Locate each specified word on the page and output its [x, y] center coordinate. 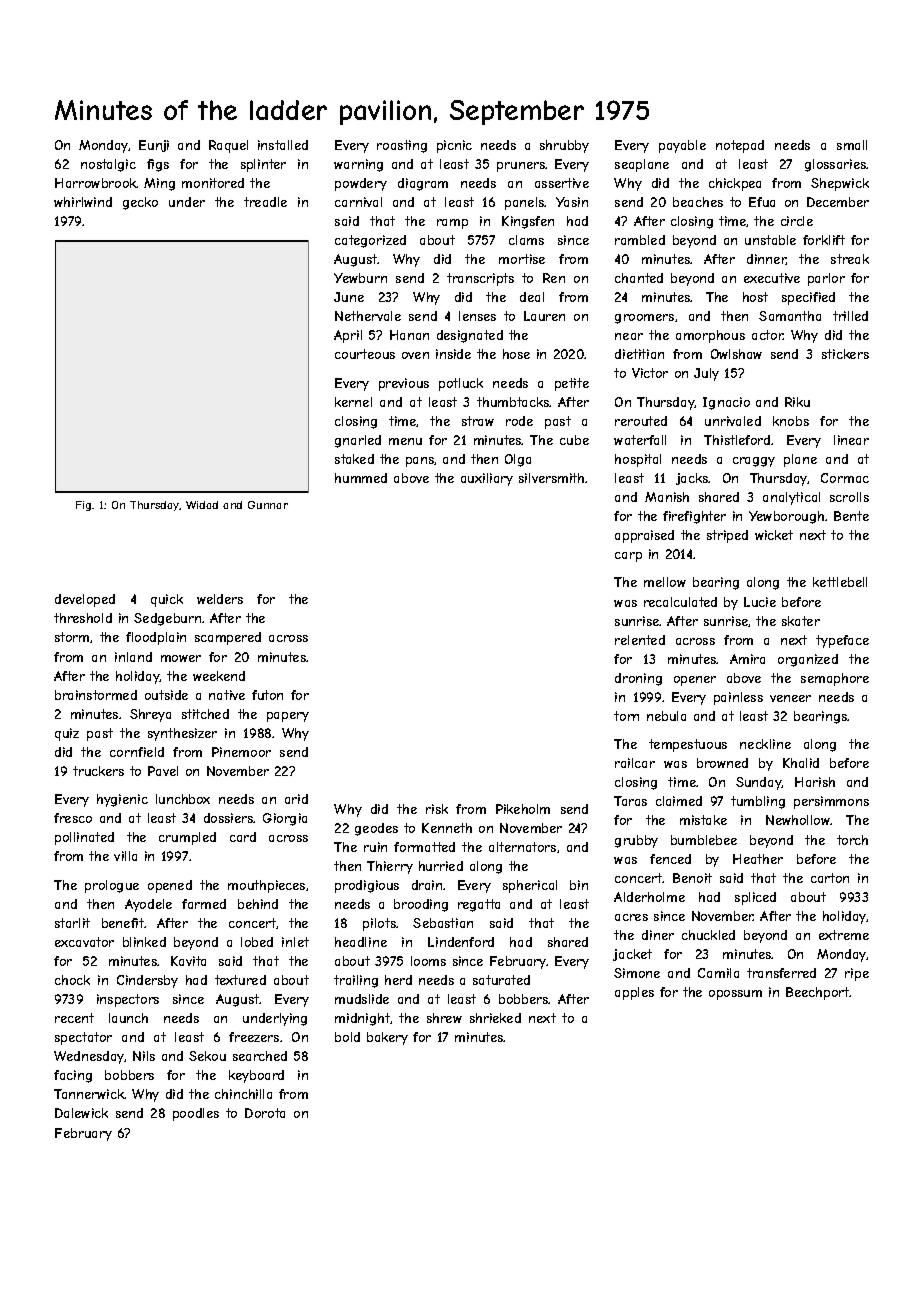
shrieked [495, 1018]
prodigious [367, 886]
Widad [202, 505]
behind [258, 904]
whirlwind [83, 202]
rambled [640, 240]
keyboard [256, 1076]
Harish [815, 782]
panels [525, 203]
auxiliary [487, 479]
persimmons [831, 802]
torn [626, 716]
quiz [67, 734]
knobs [791, 421]
